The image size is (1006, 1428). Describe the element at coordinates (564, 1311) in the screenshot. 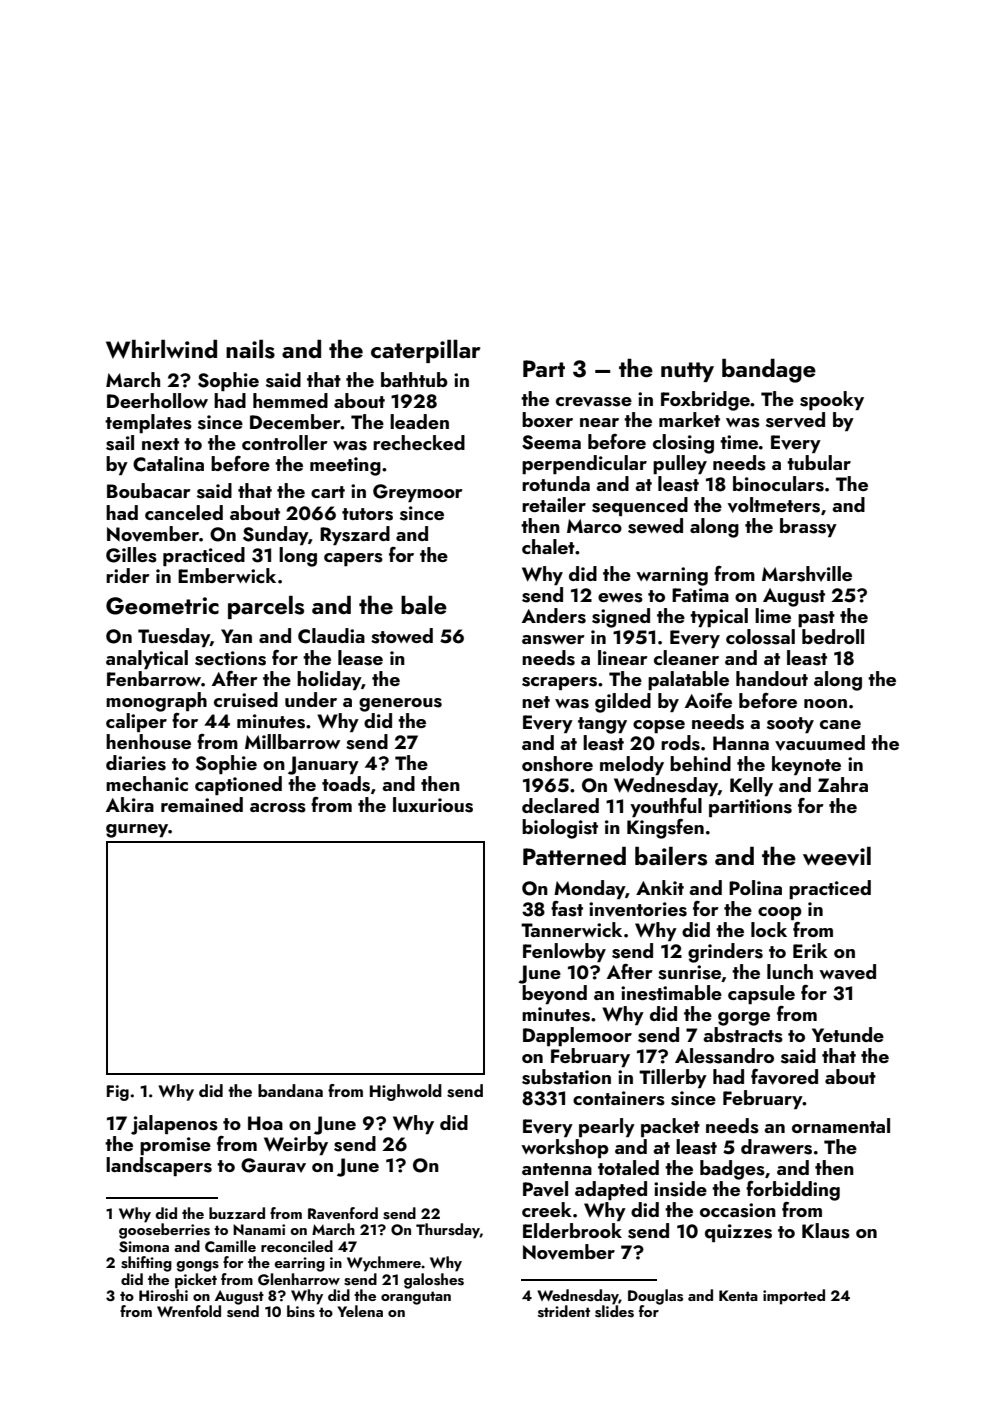

I see `strident` at that location.
